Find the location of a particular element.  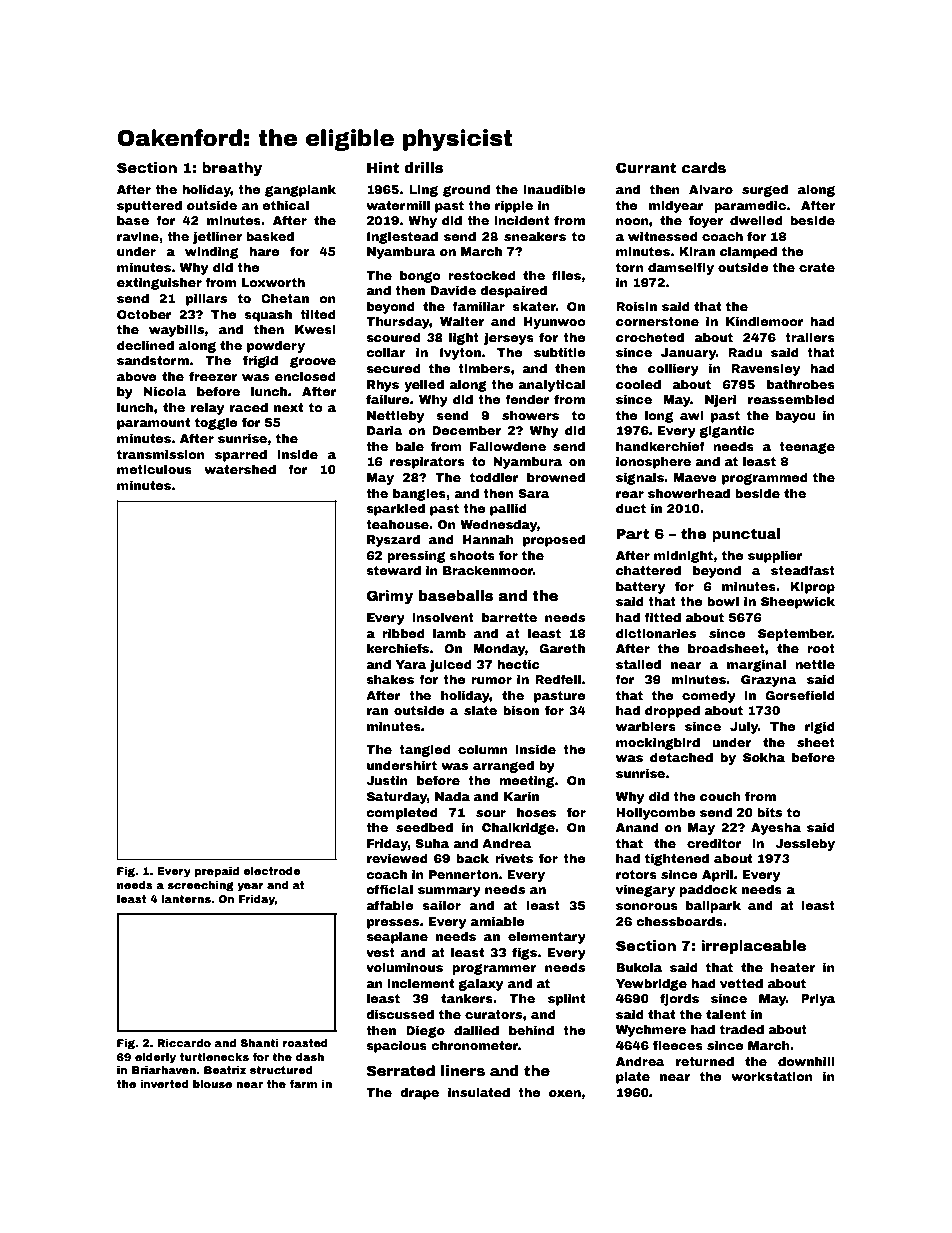

breathy is located at coordinates (232, 169).
